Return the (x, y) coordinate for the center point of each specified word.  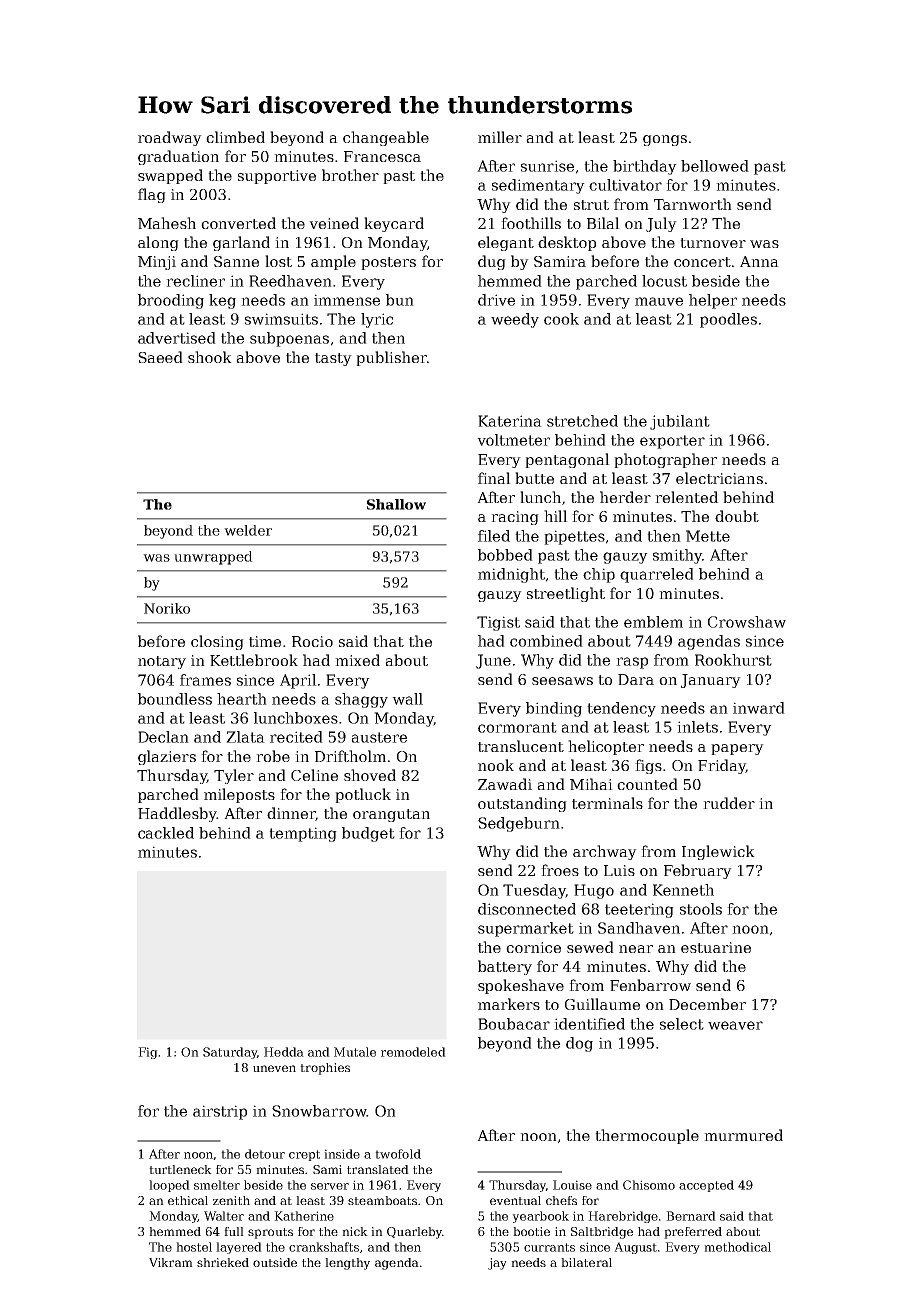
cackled (166, 833)
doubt (737, 516)
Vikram (171, 1262)
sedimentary (538, 186)
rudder (729, 803)
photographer (665, 460)
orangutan (391, 815)
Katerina (510, 421)
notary (162, 662)
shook (210, 357)
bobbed (505, 555)
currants (549, 1247)
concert (702, 262)
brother (350, 175)
